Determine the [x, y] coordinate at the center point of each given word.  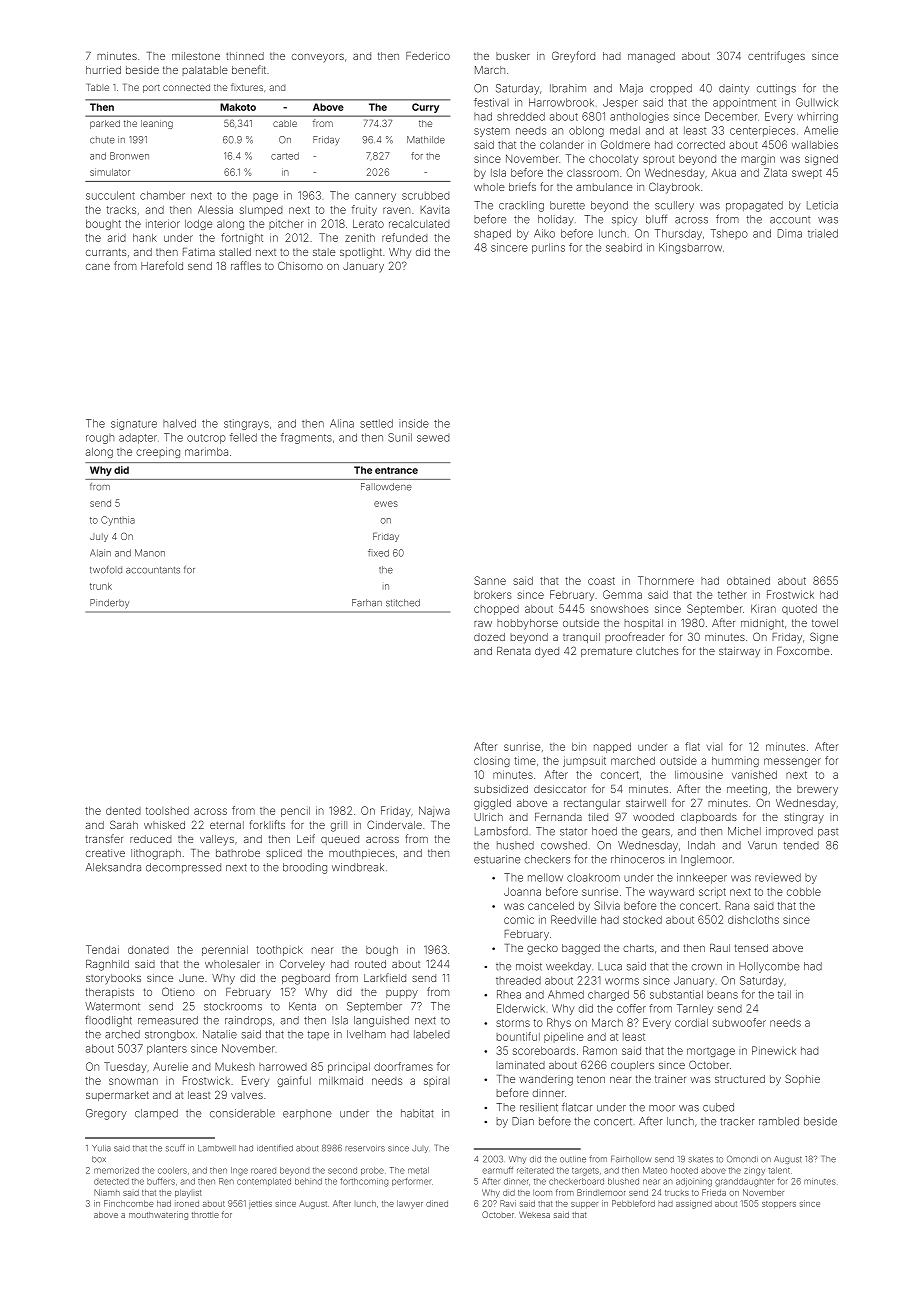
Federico [428, 56]
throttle [205, 1215]
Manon [150, 553]
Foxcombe [803, 651]
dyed [547, 652]
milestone [196, 56]
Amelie [821, 130]
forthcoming [364, 1182]
